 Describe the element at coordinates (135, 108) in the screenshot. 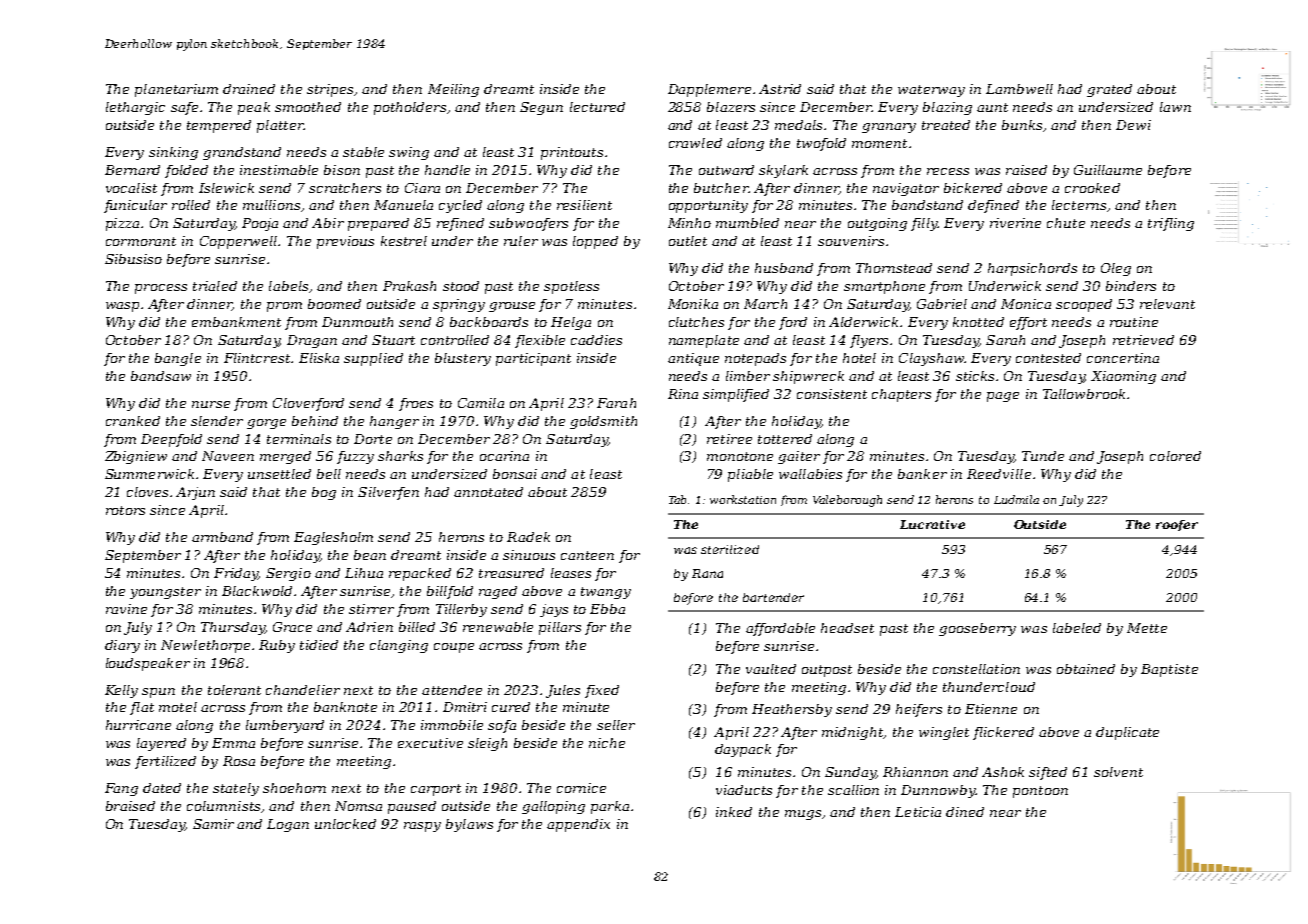

I see `lethargic` at that location.
